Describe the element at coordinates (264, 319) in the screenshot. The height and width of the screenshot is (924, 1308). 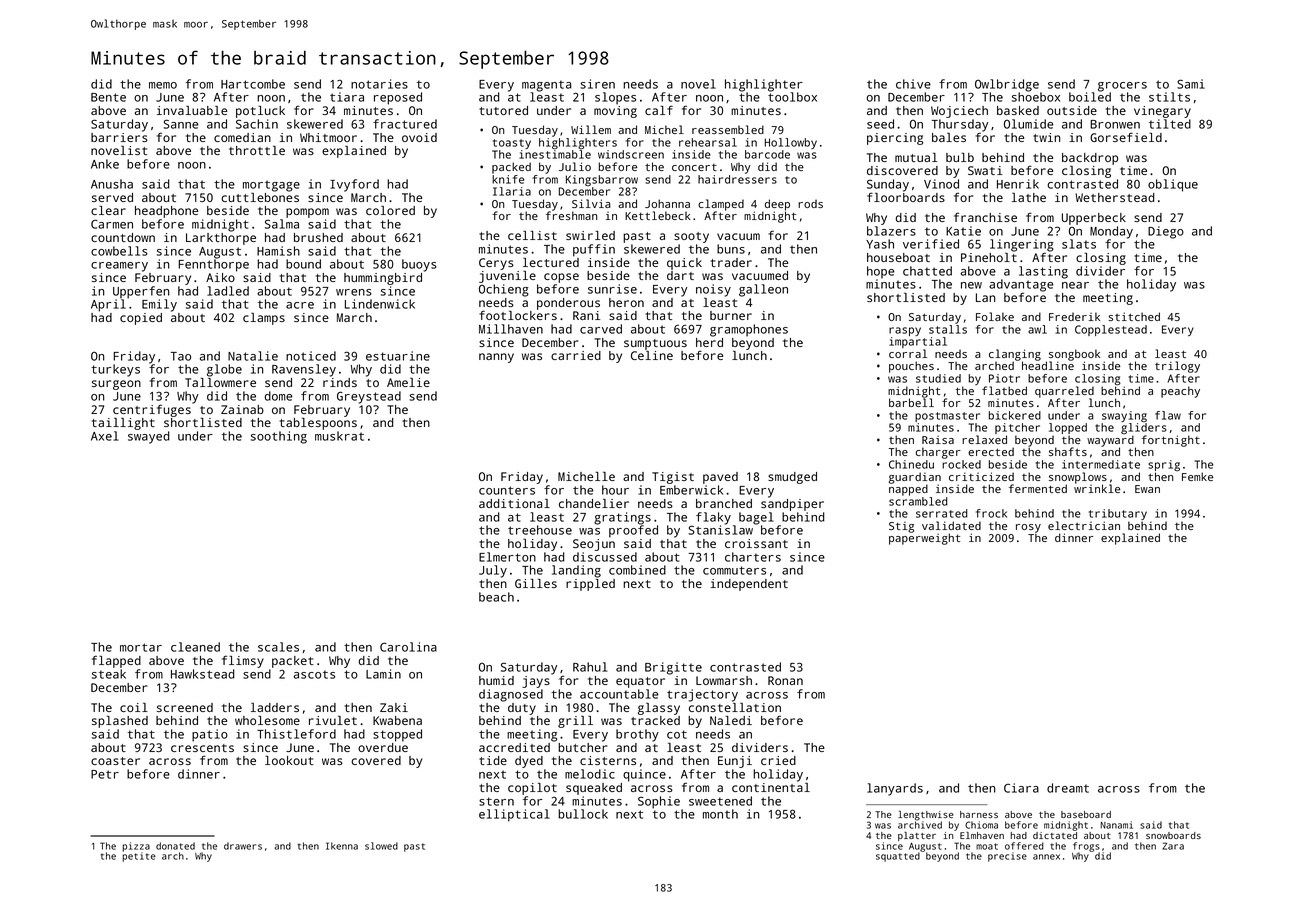
I see `clamps` at that location.
